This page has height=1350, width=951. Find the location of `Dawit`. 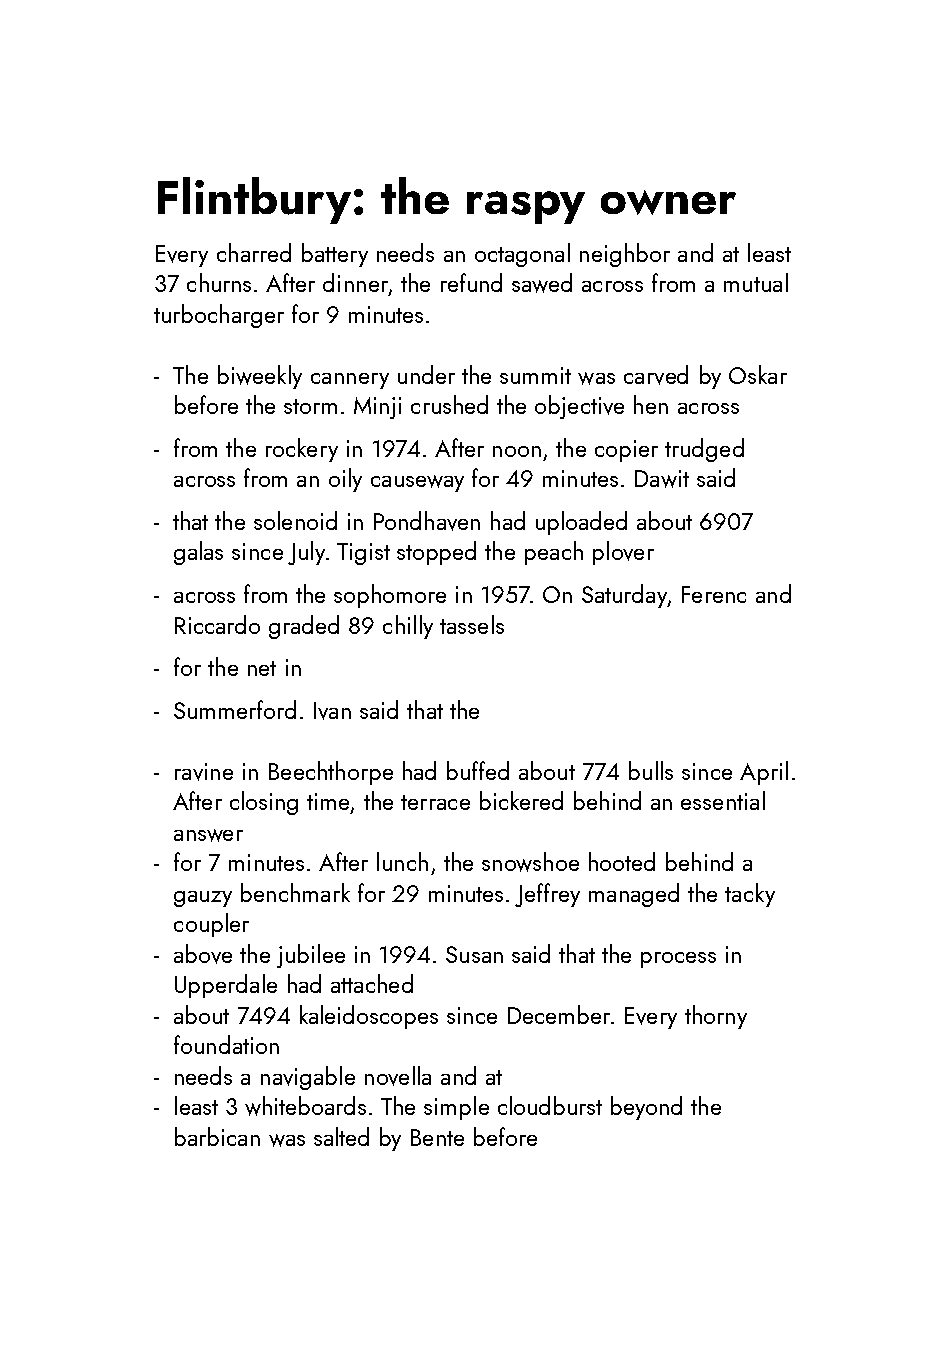

Dawit is located at coordinates (662, 479).
